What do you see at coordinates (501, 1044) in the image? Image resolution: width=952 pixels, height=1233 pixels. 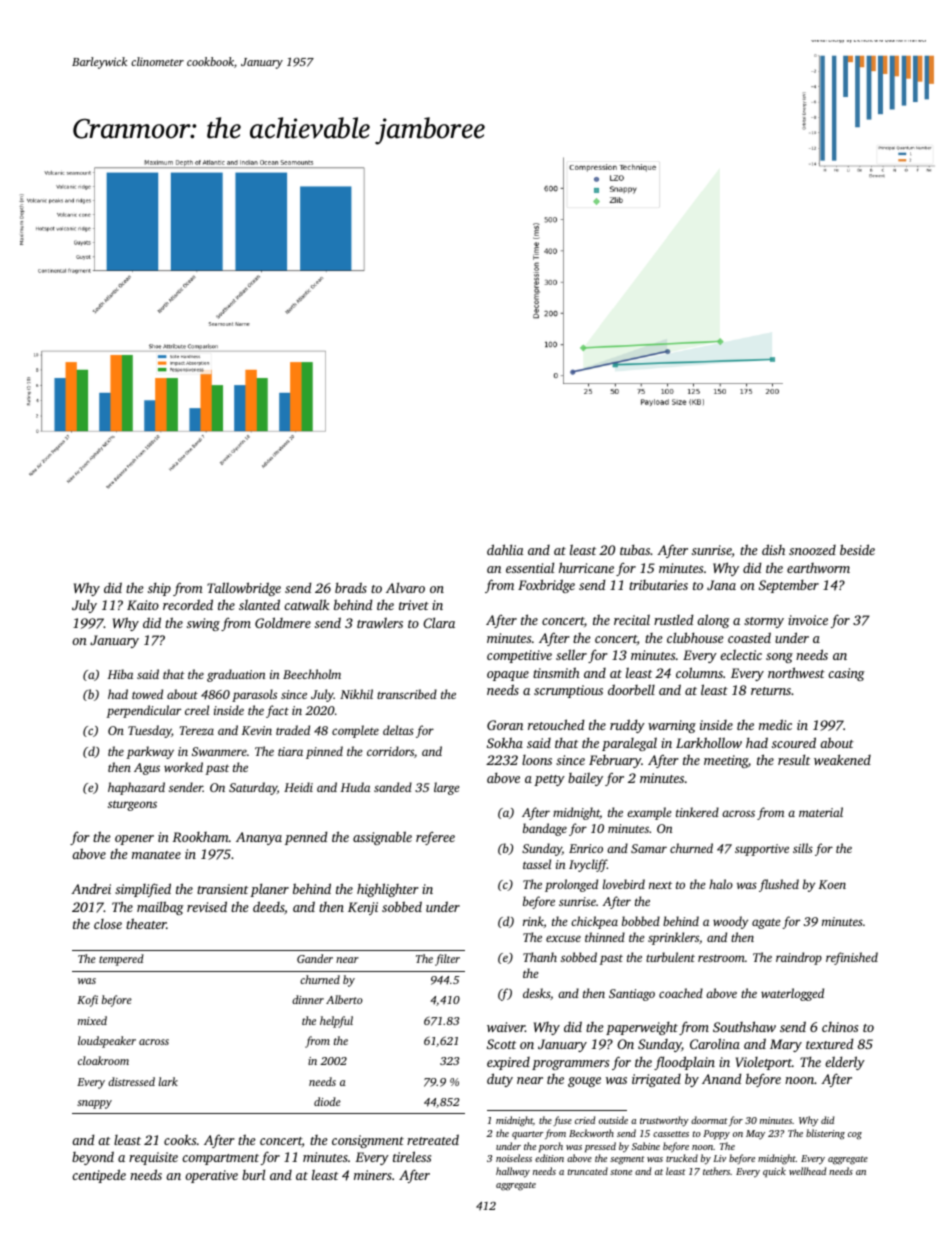 I see `Scott` at bounding box center [501, 1044].
